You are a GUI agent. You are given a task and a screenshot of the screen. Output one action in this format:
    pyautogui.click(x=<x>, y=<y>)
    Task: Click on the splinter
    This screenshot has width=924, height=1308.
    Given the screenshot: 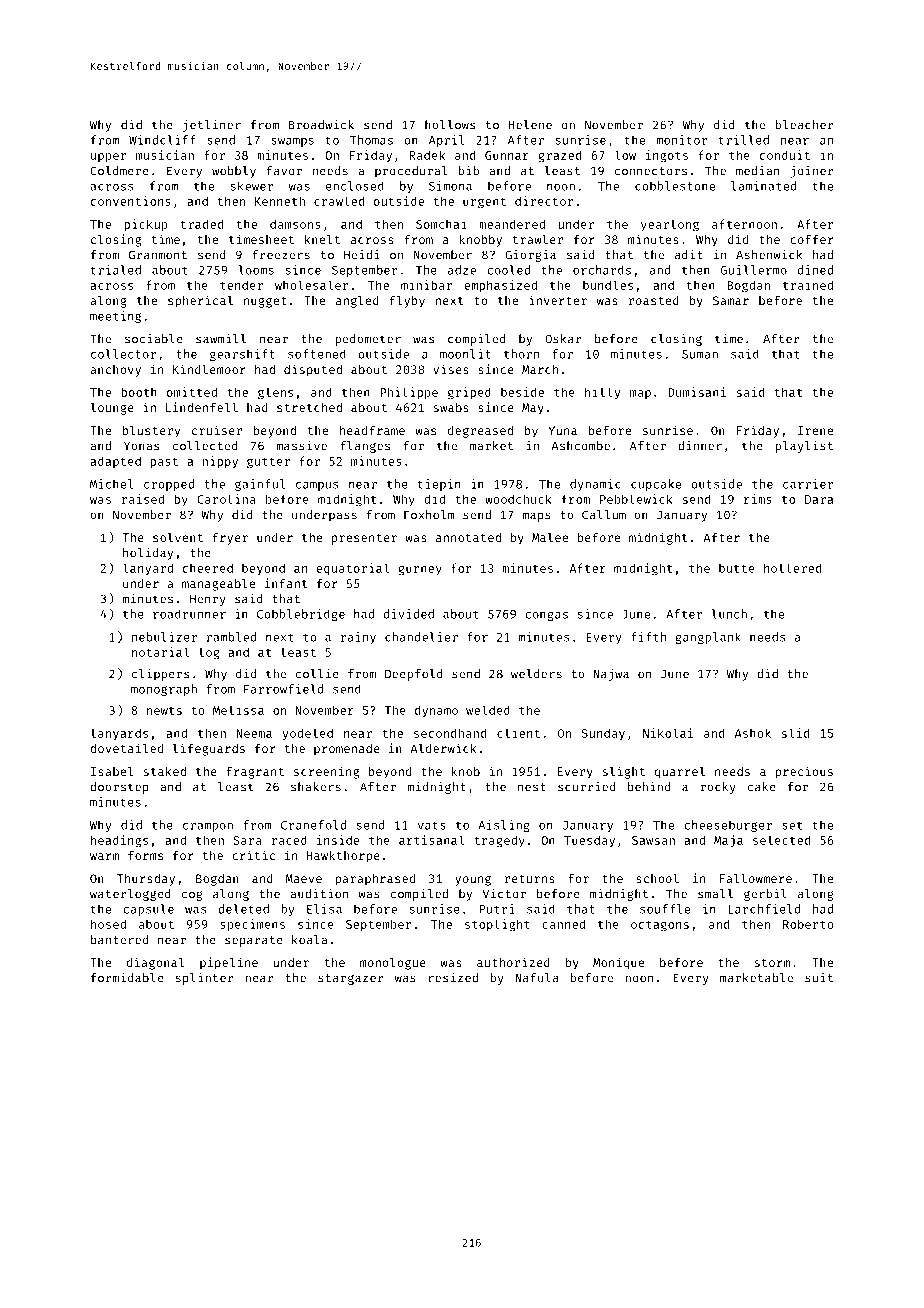 What is the action you would take?
    pyautogui.click(x=204, y=979)
